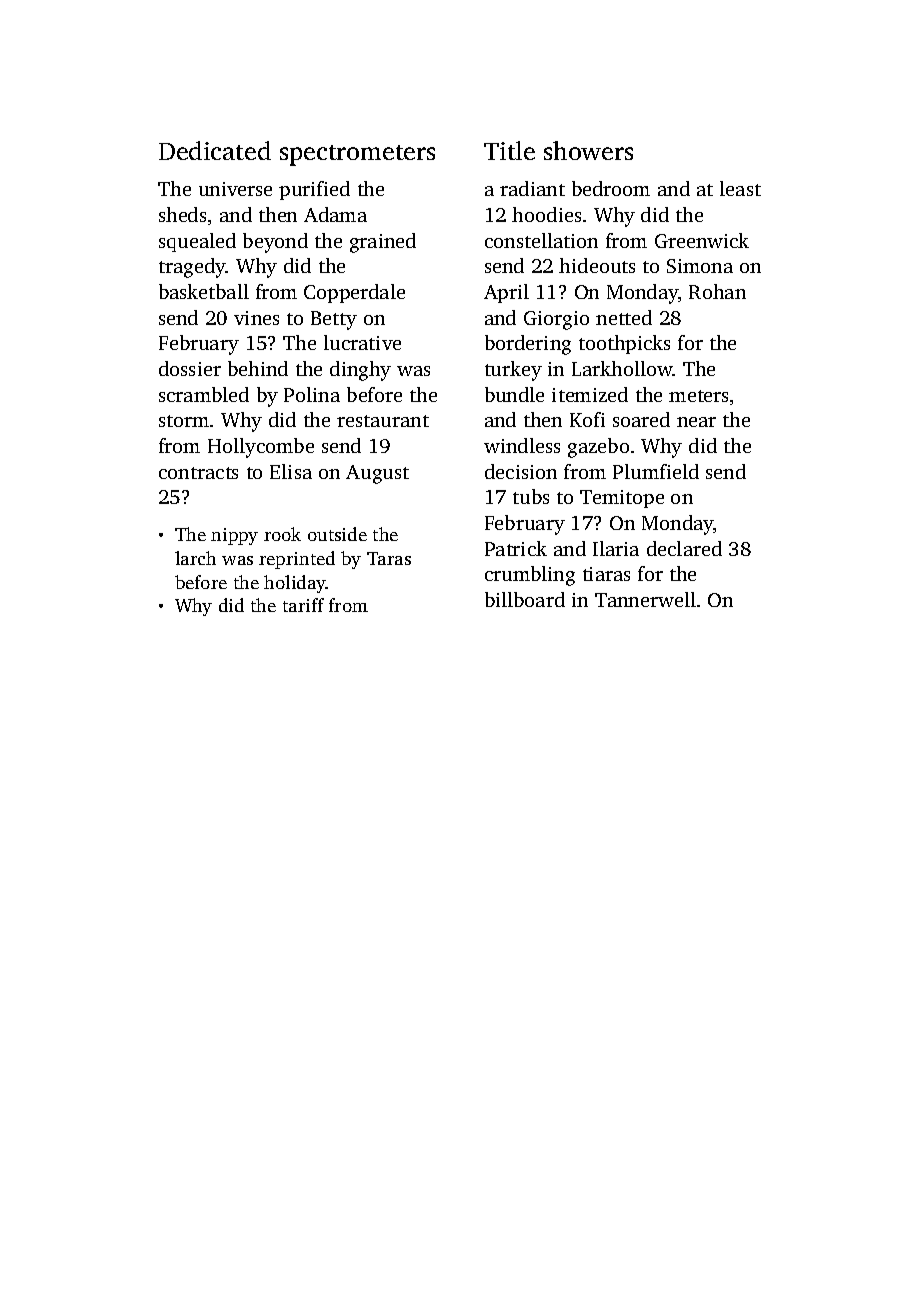  What do you see at coordinates (215, 150) in the screenshot?
I see `Dedicated` at bounding box center [215, 150].
